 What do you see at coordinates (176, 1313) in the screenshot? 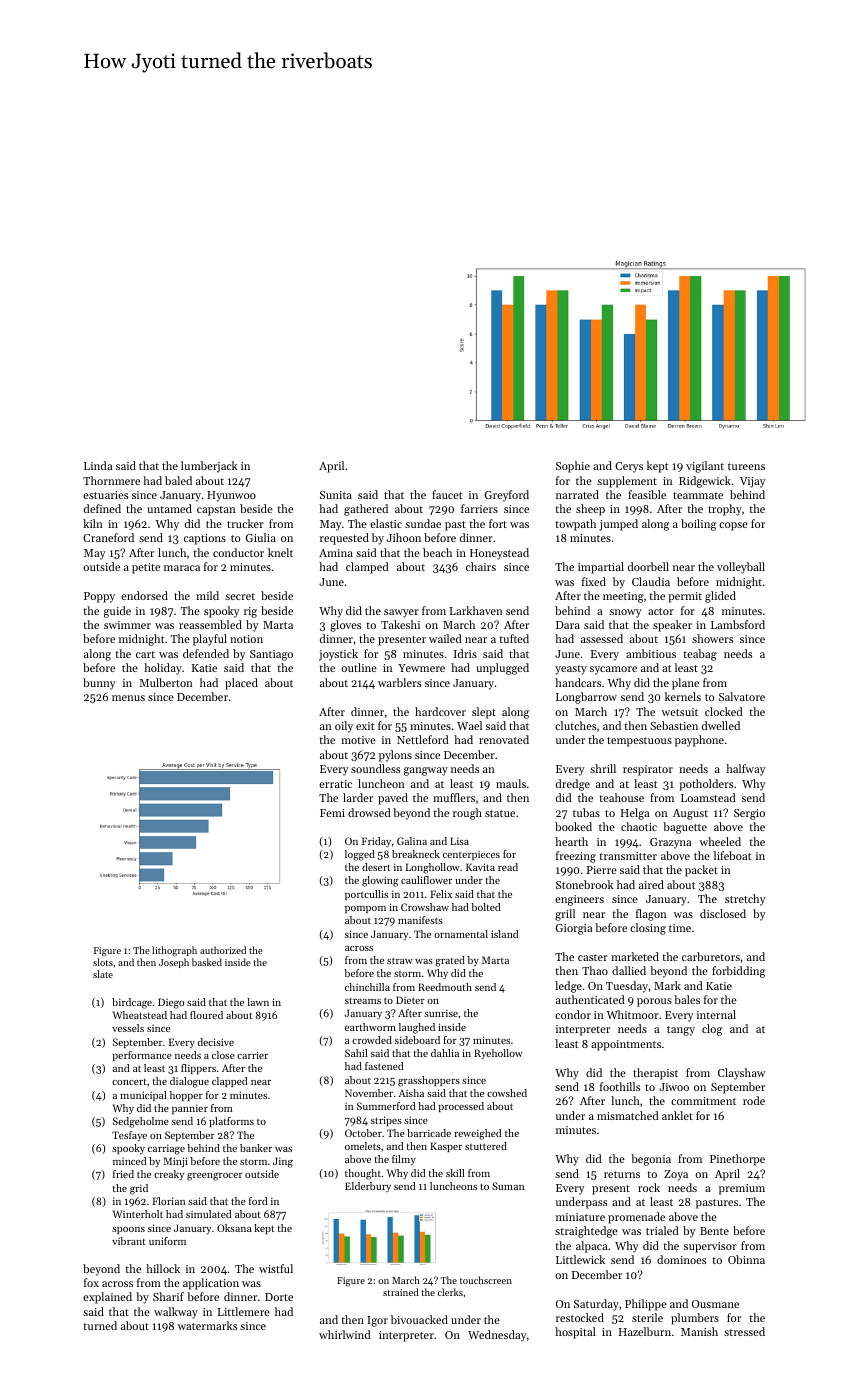
I see `walkway` at bounding box center [176, 1313].
